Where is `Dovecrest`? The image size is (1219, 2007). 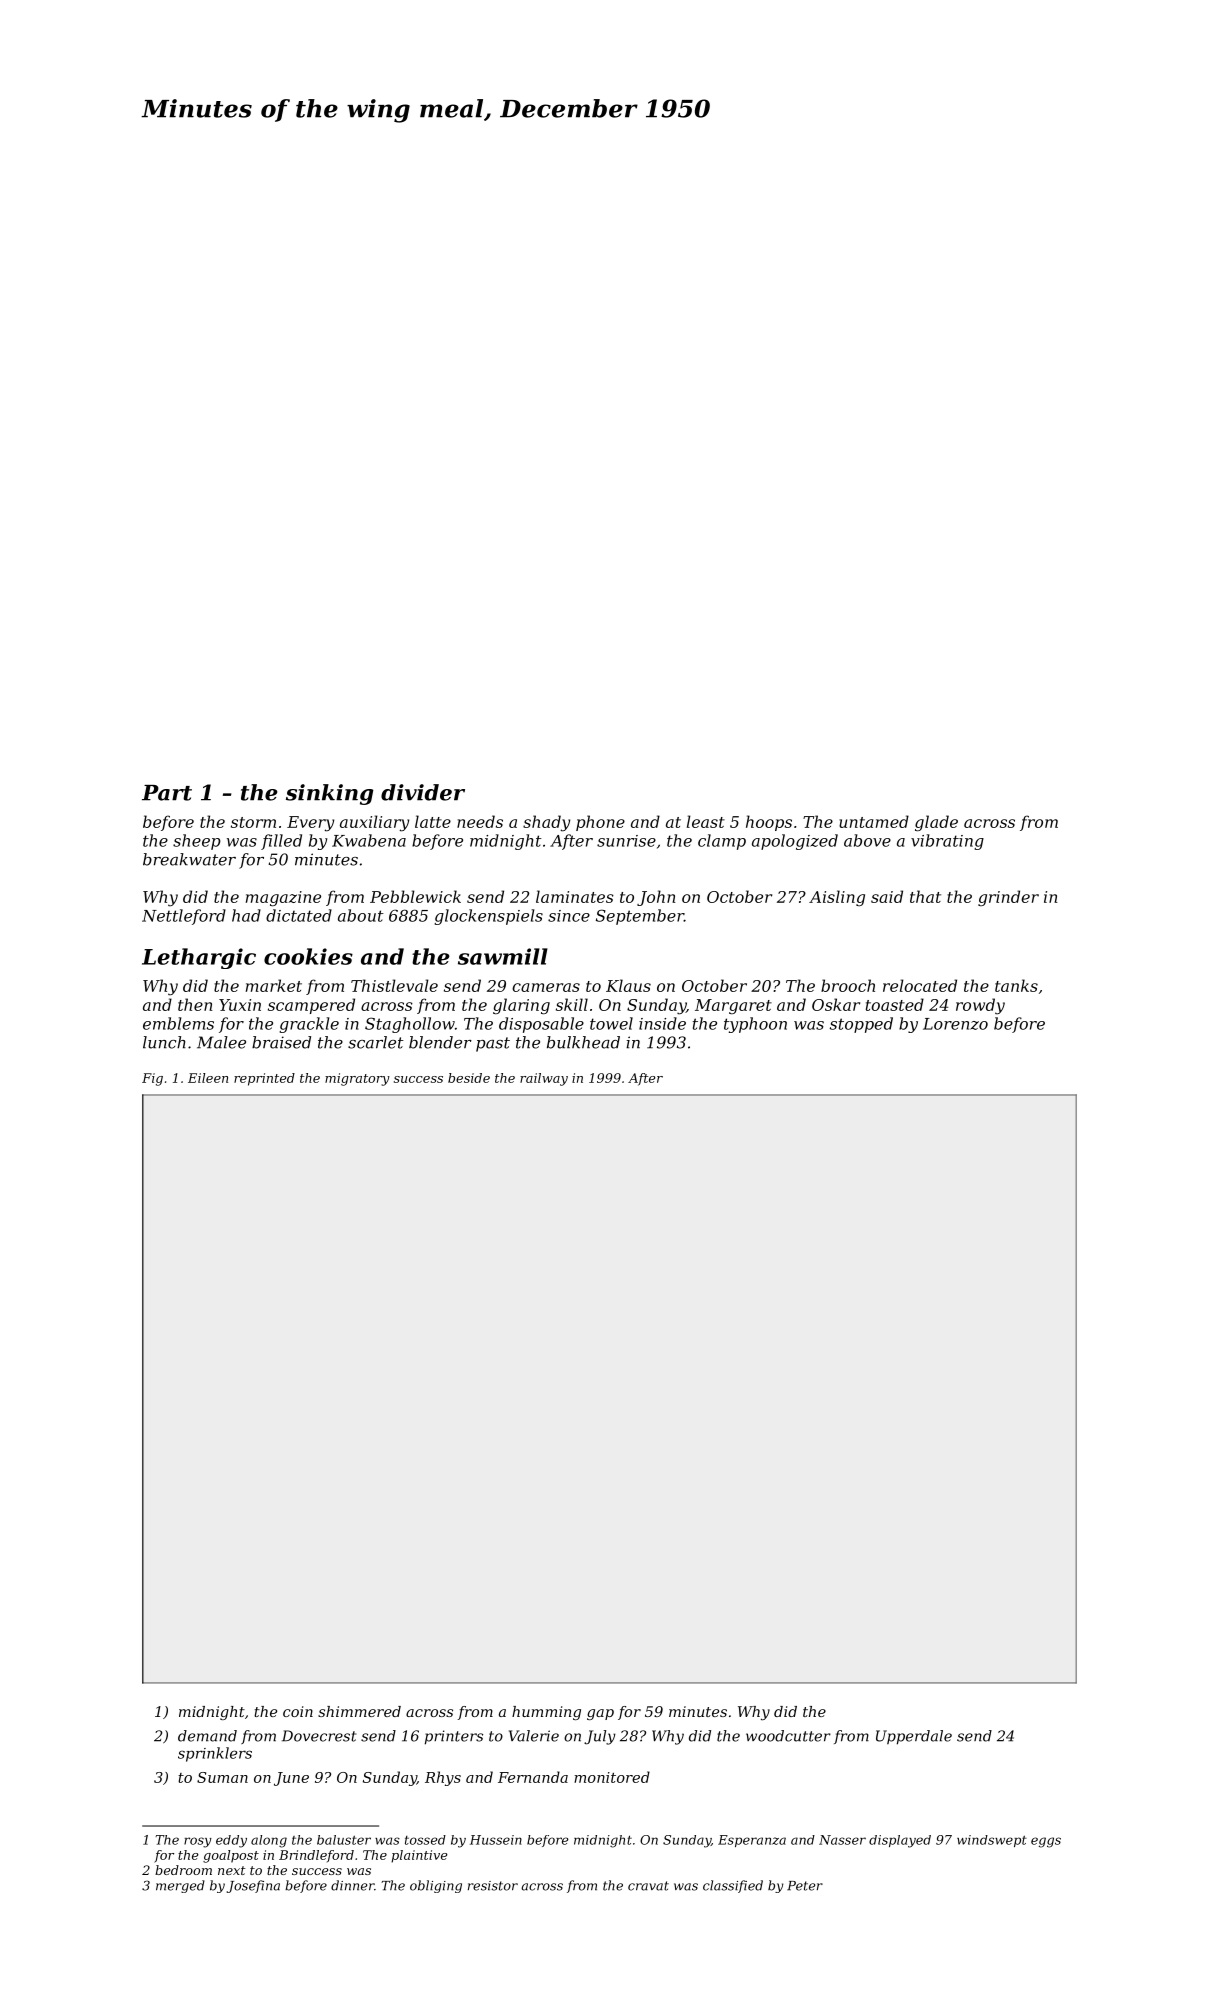 Dovecrest is located at coordinates (319, 1736).
